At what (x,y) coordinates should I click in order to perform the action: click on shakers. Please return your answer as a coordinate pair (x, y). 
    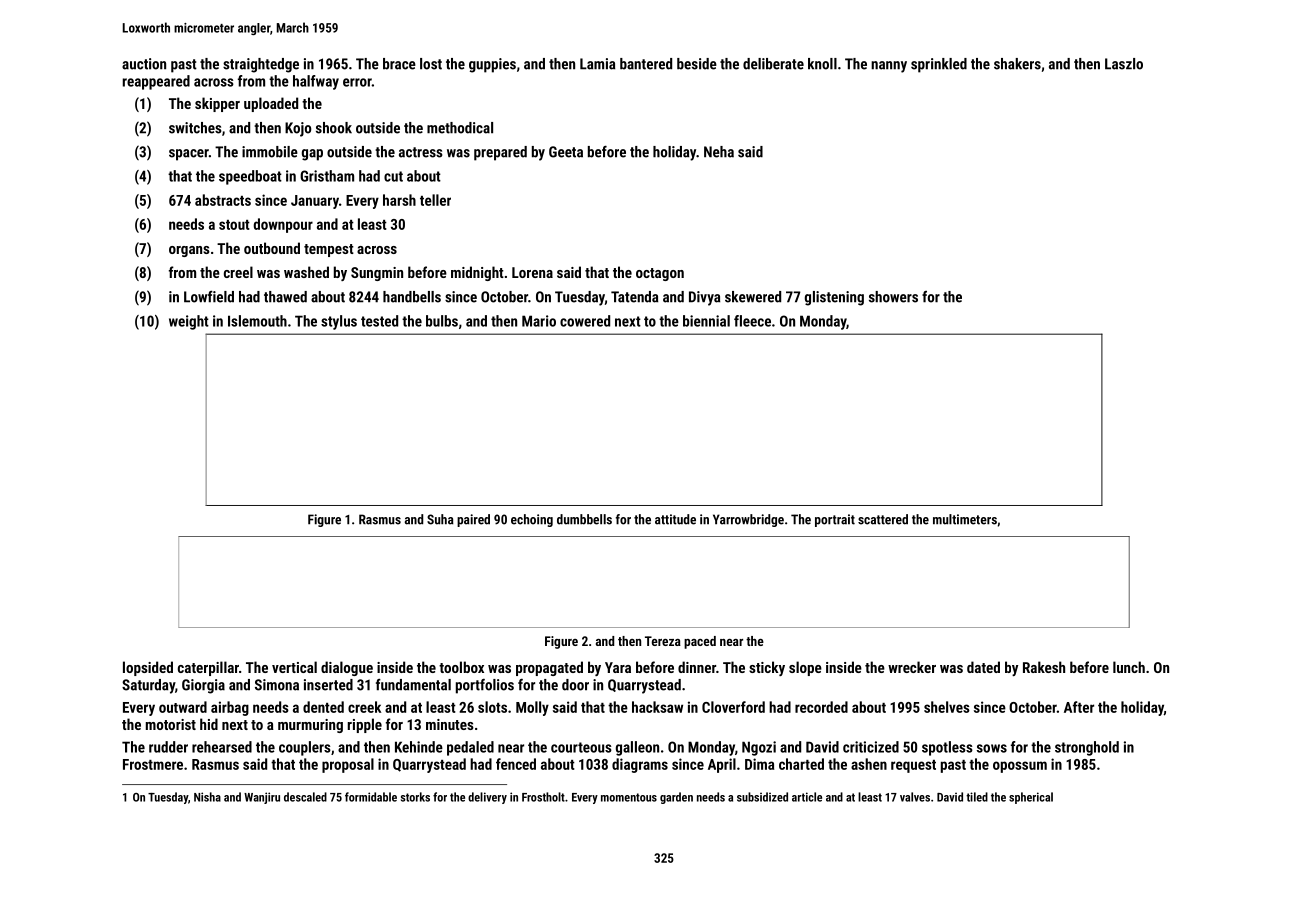
    Looking at the image, I should click on (1017, 64).
